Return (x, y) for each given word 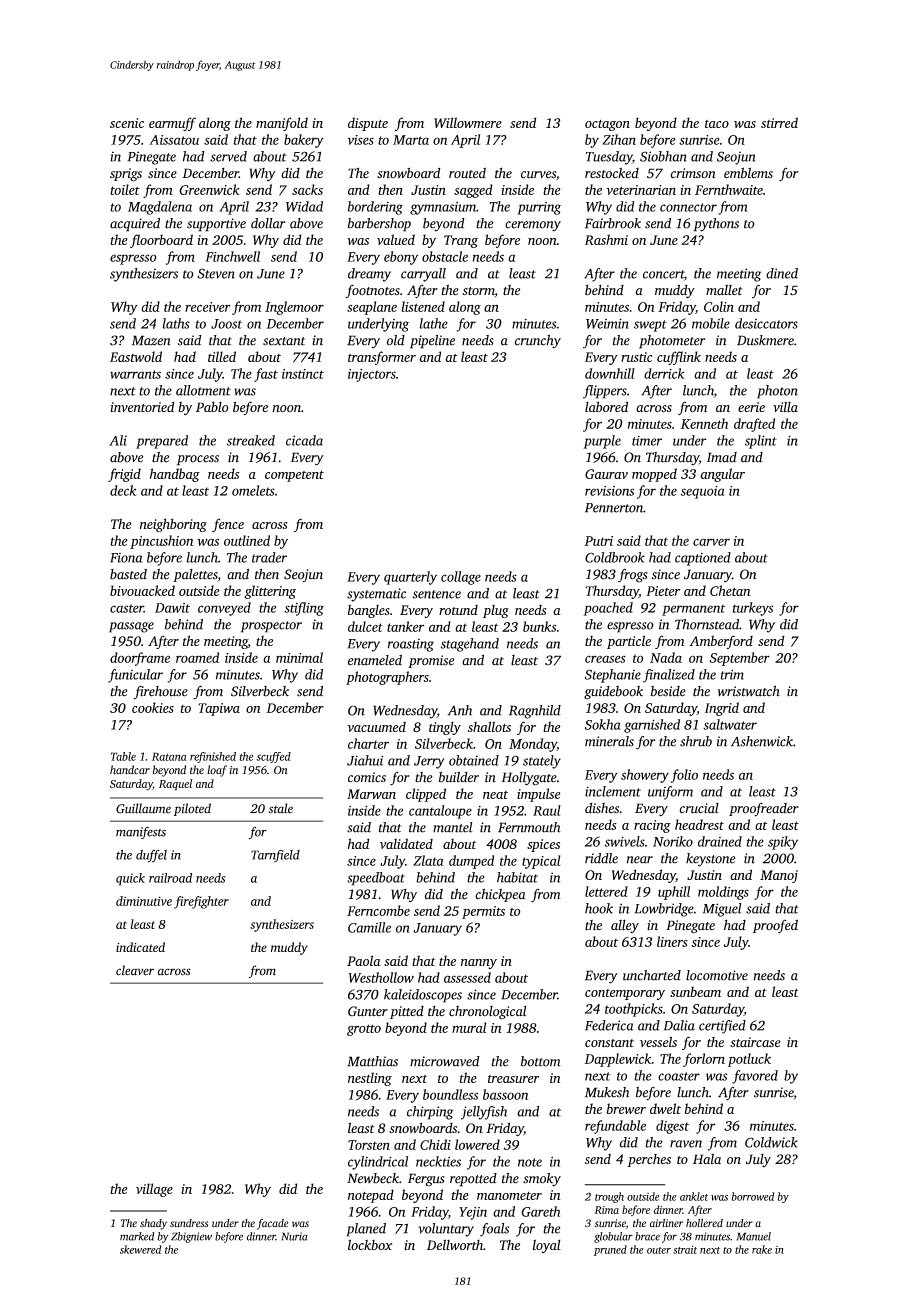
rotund (458, 609)
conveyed (224, 609)
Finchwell (232, 256)
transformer (382, 358)
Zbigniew (191, 1237)
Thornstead (707, 624)
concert (663, 274)
